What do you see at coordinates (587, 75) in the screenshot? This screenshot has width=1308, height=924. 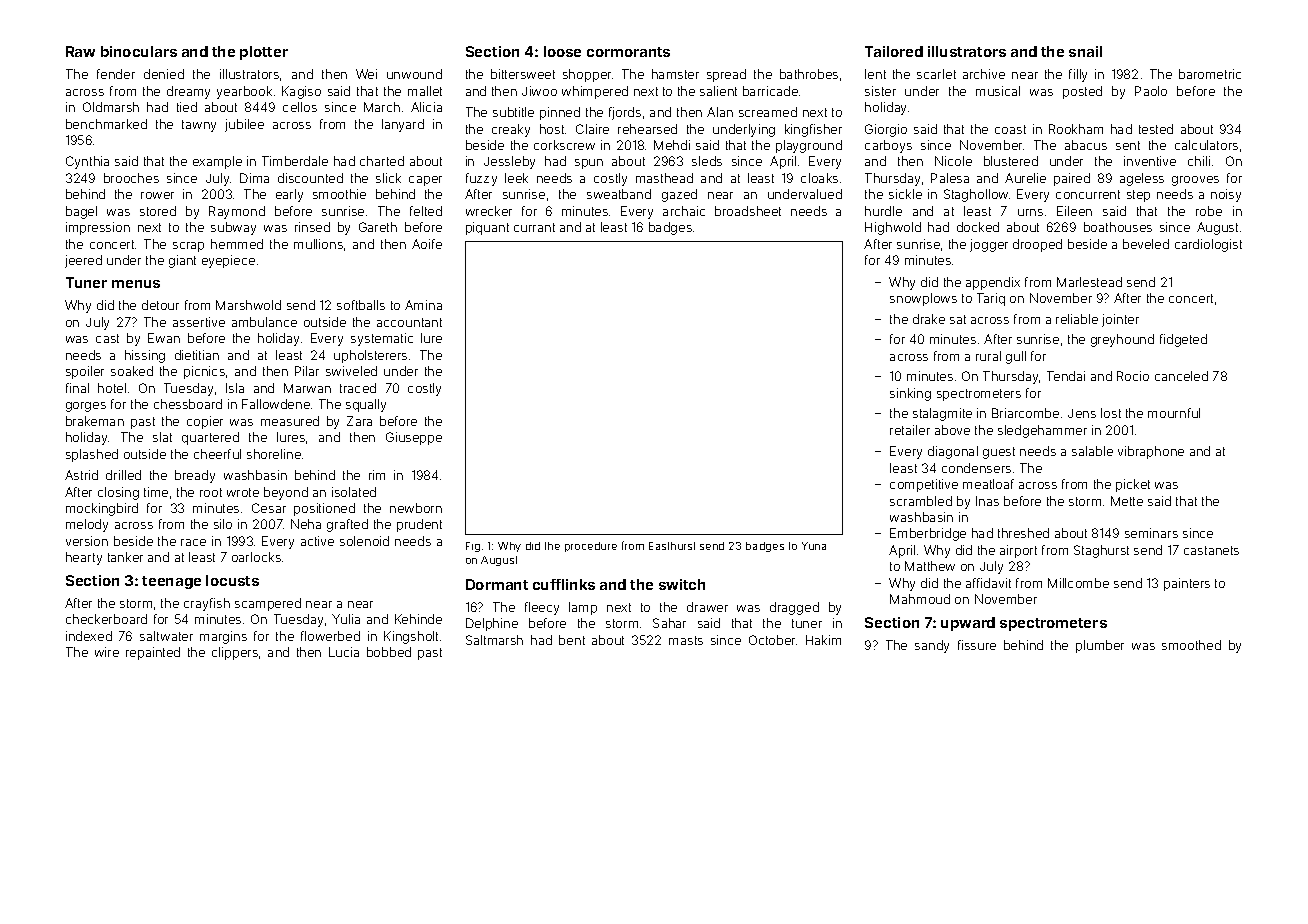 I see `shopper` at bounding box center [587, 75].
